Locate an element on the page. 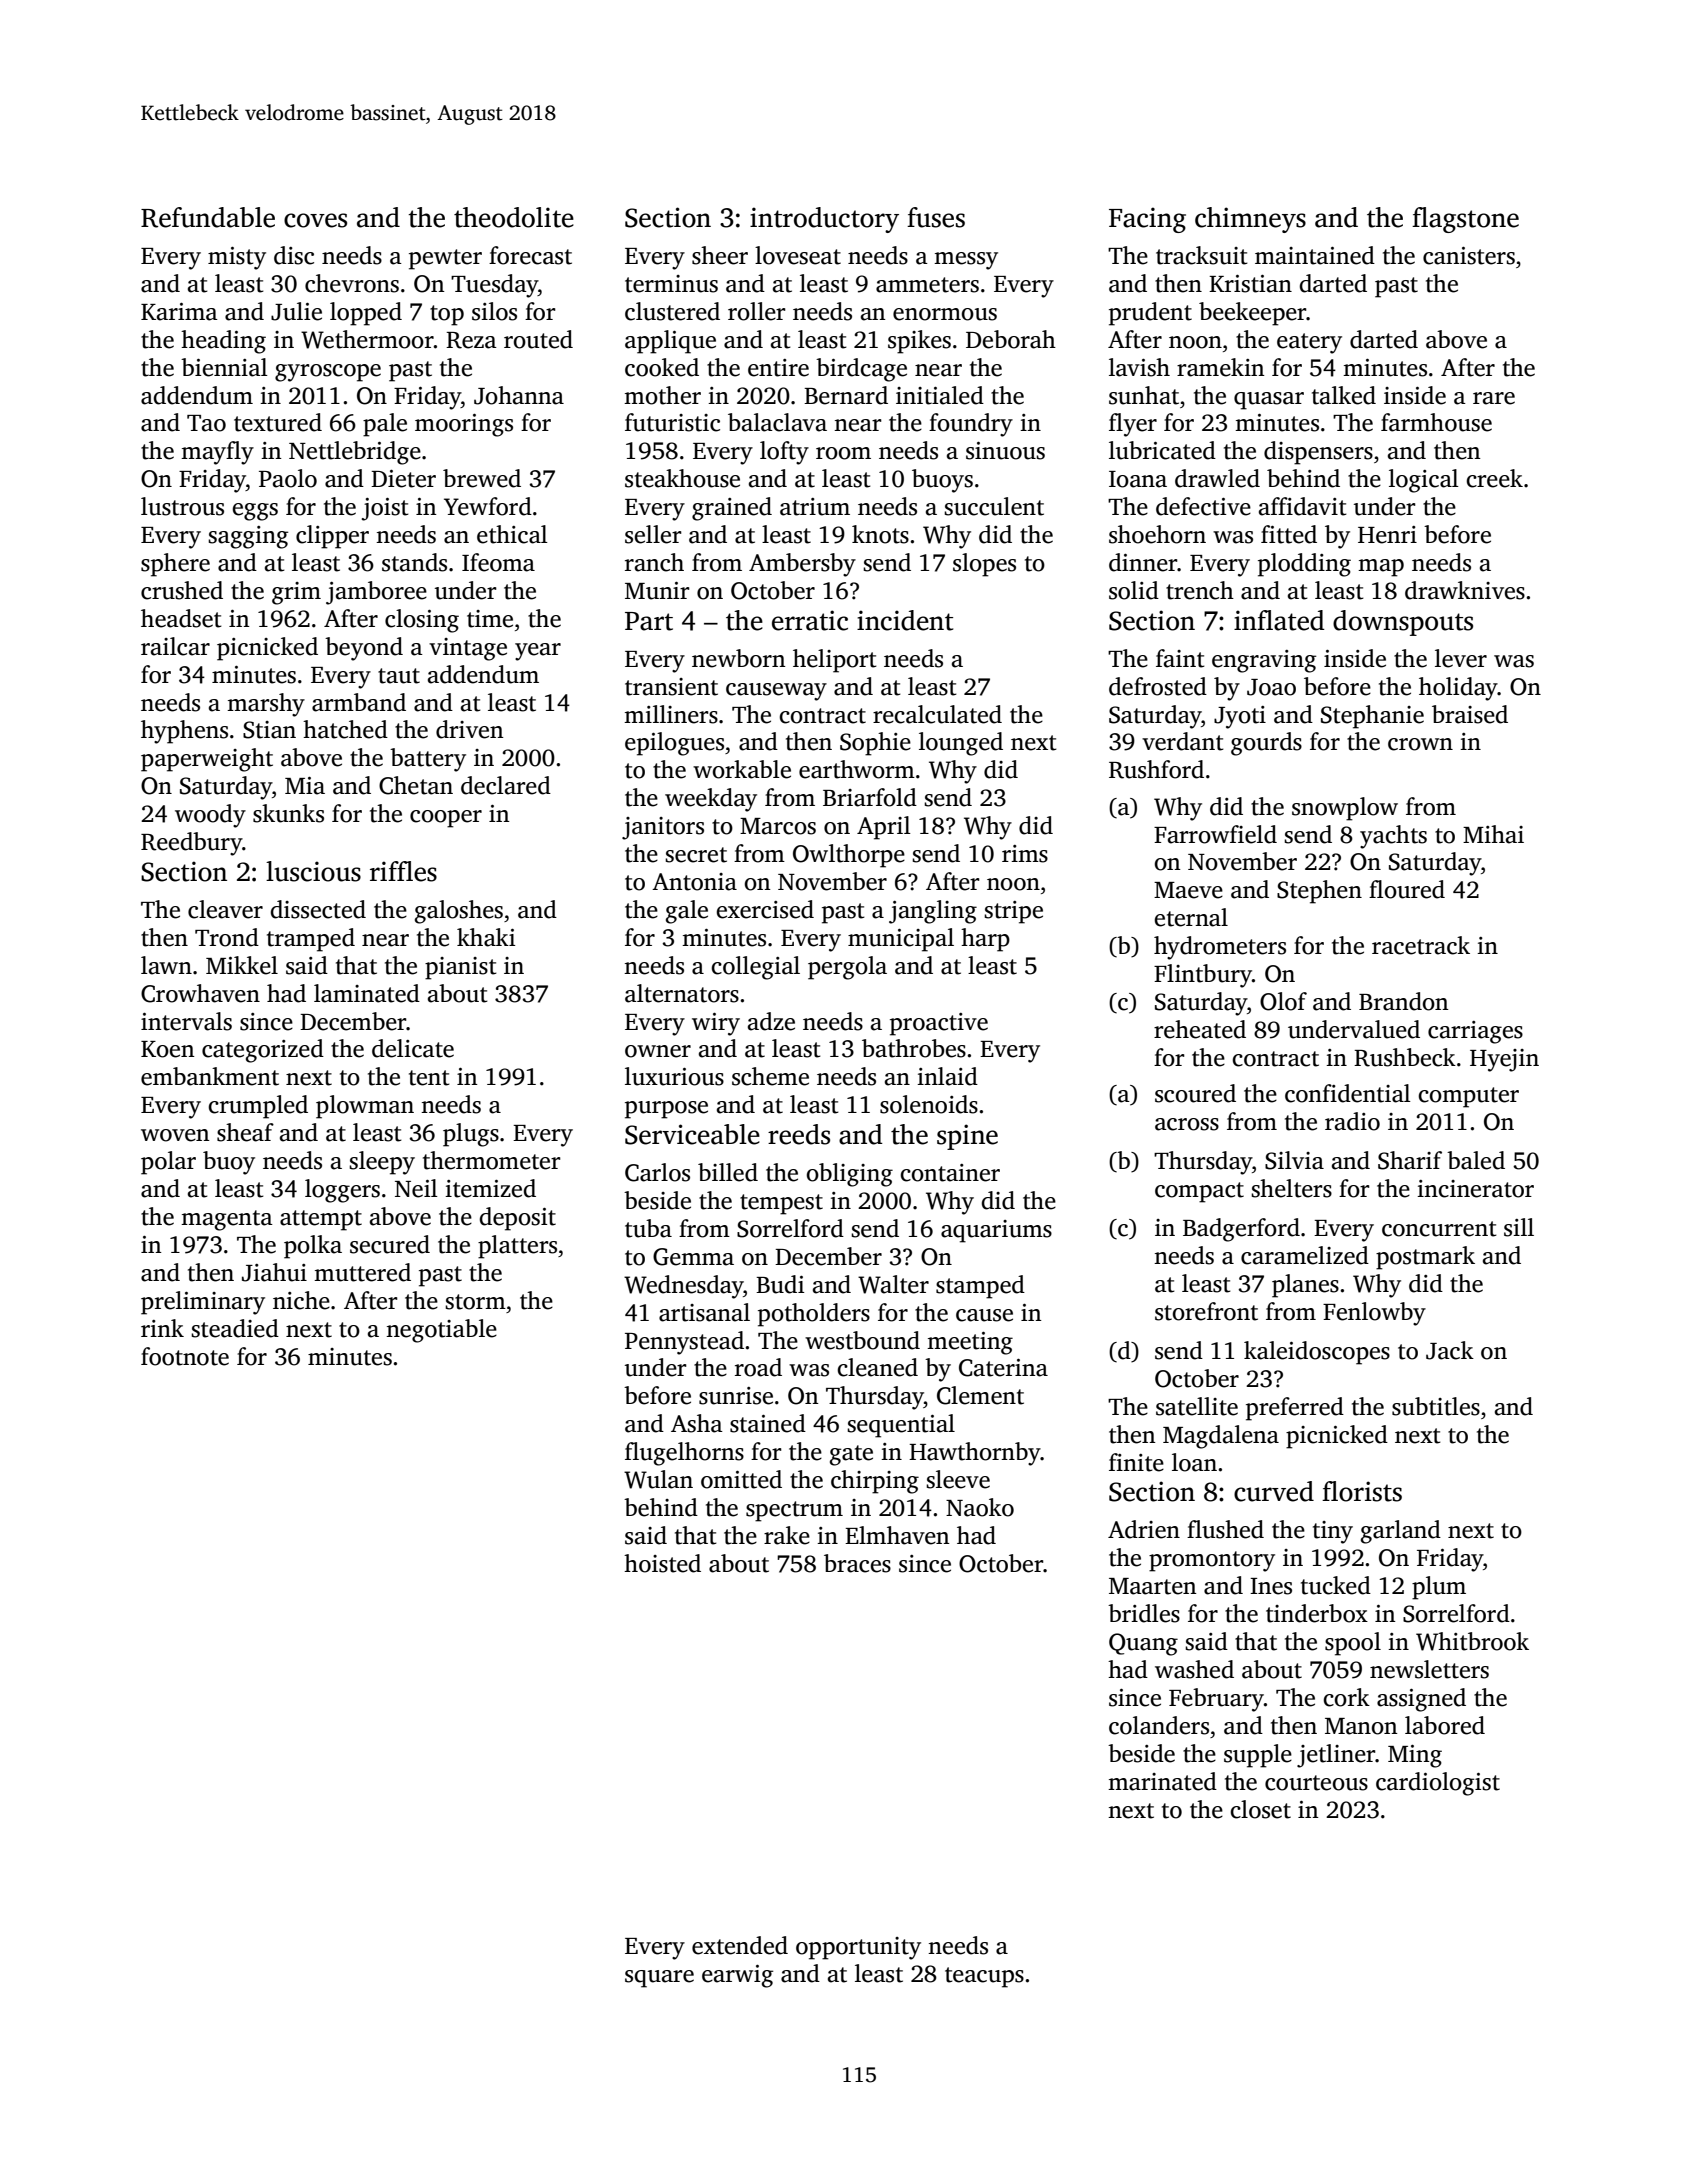 This page has width=1683, height=2178. canisters is located at coordinates (1469, 256).
